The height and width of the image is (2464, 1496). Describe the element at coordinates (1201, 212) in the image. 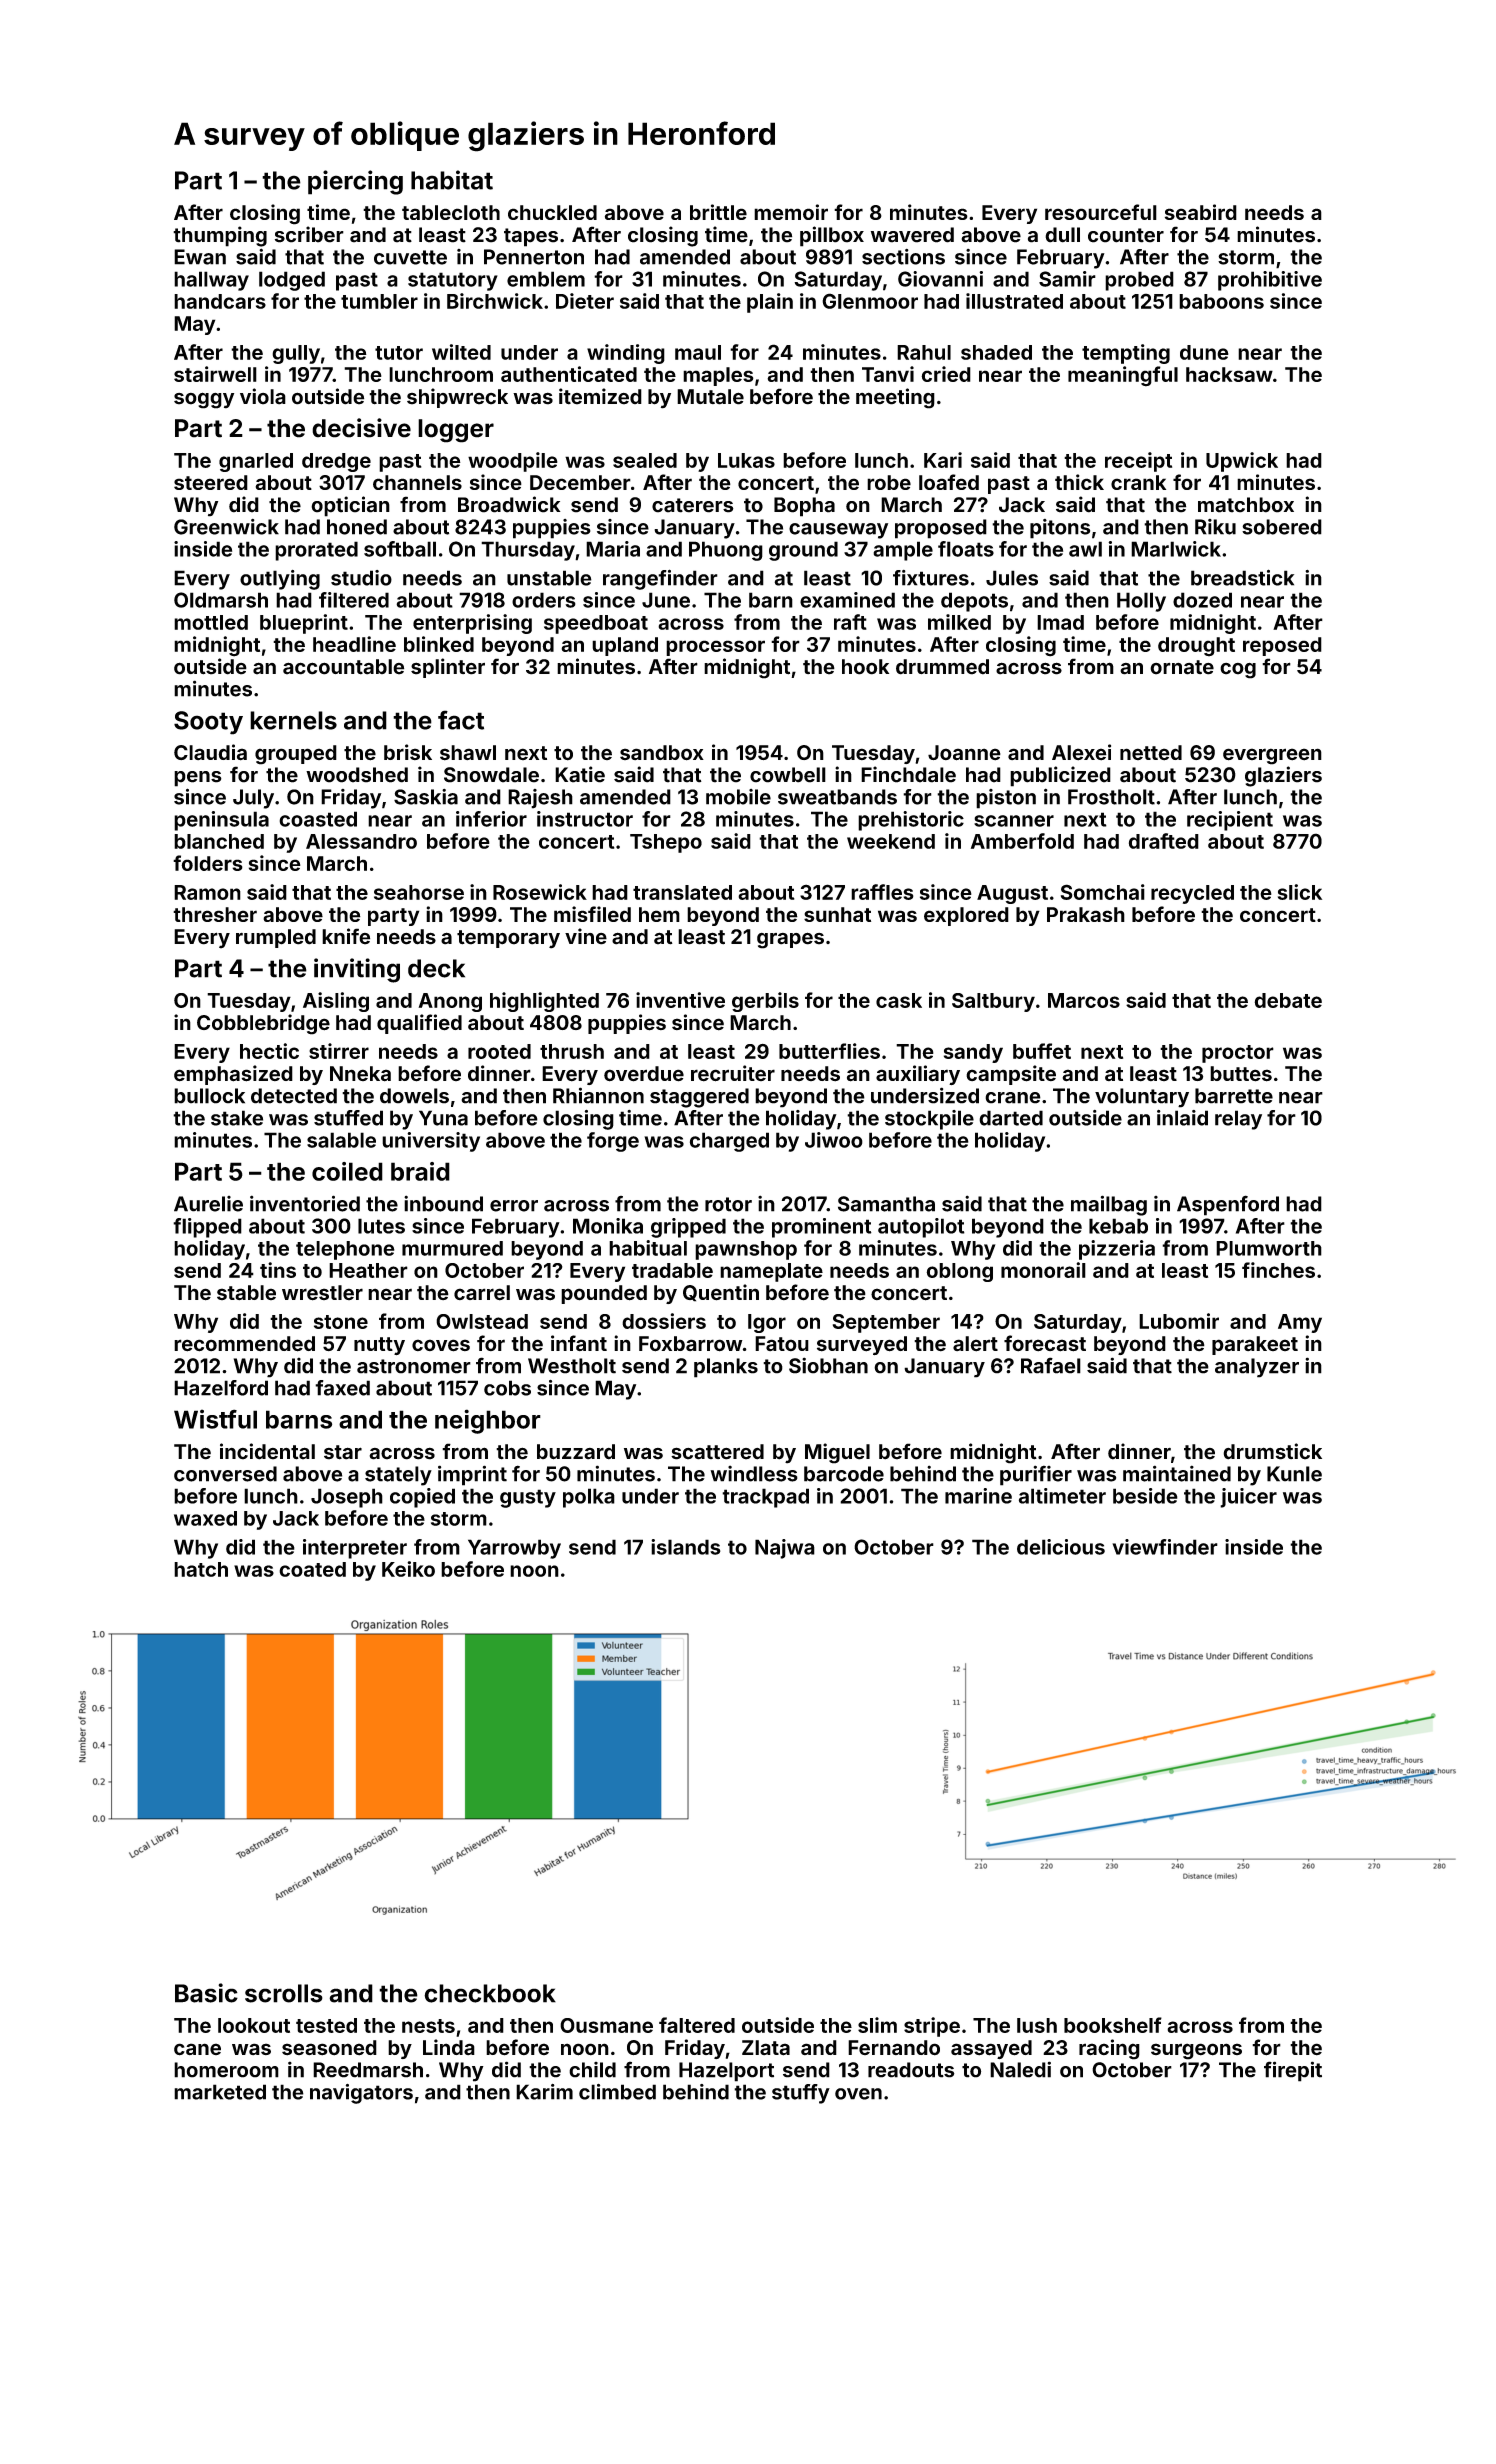

I see `seabird` at that location.
